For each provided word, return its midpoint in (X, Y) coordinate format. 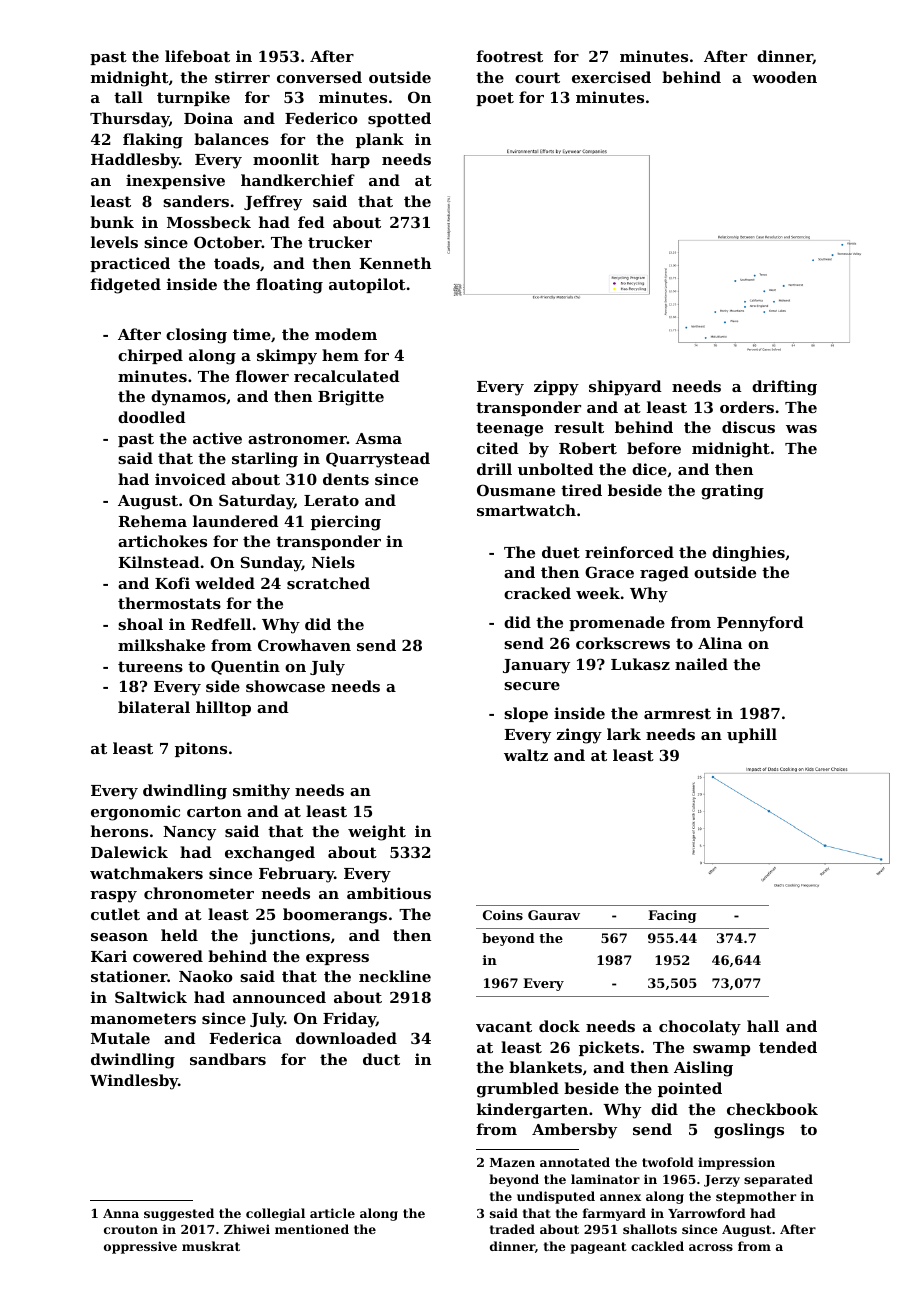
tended (788, 1047)
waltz (526, 755)
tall (128, 97)
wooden (784, 77)
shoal (140, 624)
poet (495, 99)
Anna (121, 1213)
